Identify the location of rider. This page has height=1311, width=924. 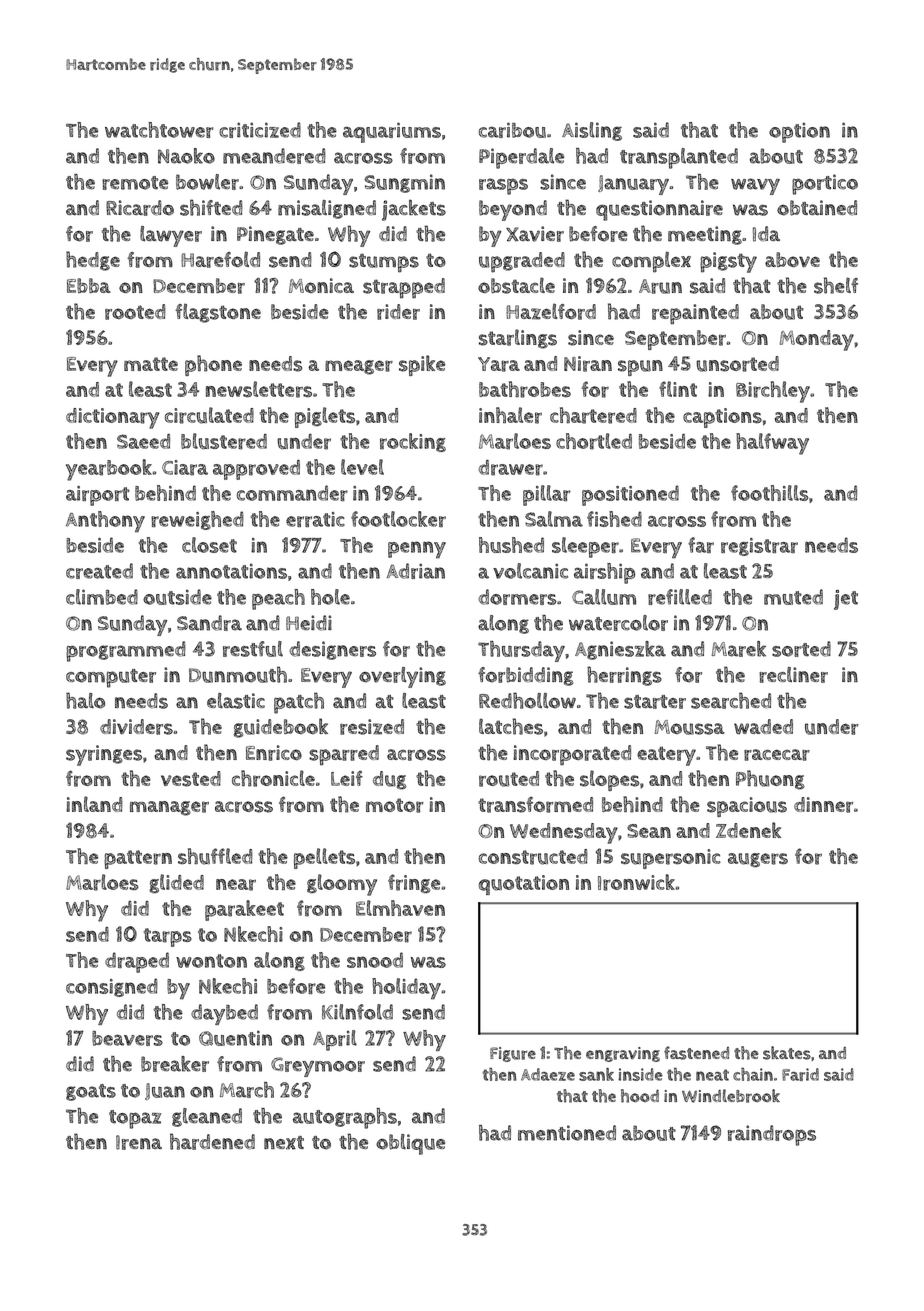
(398, 312).
